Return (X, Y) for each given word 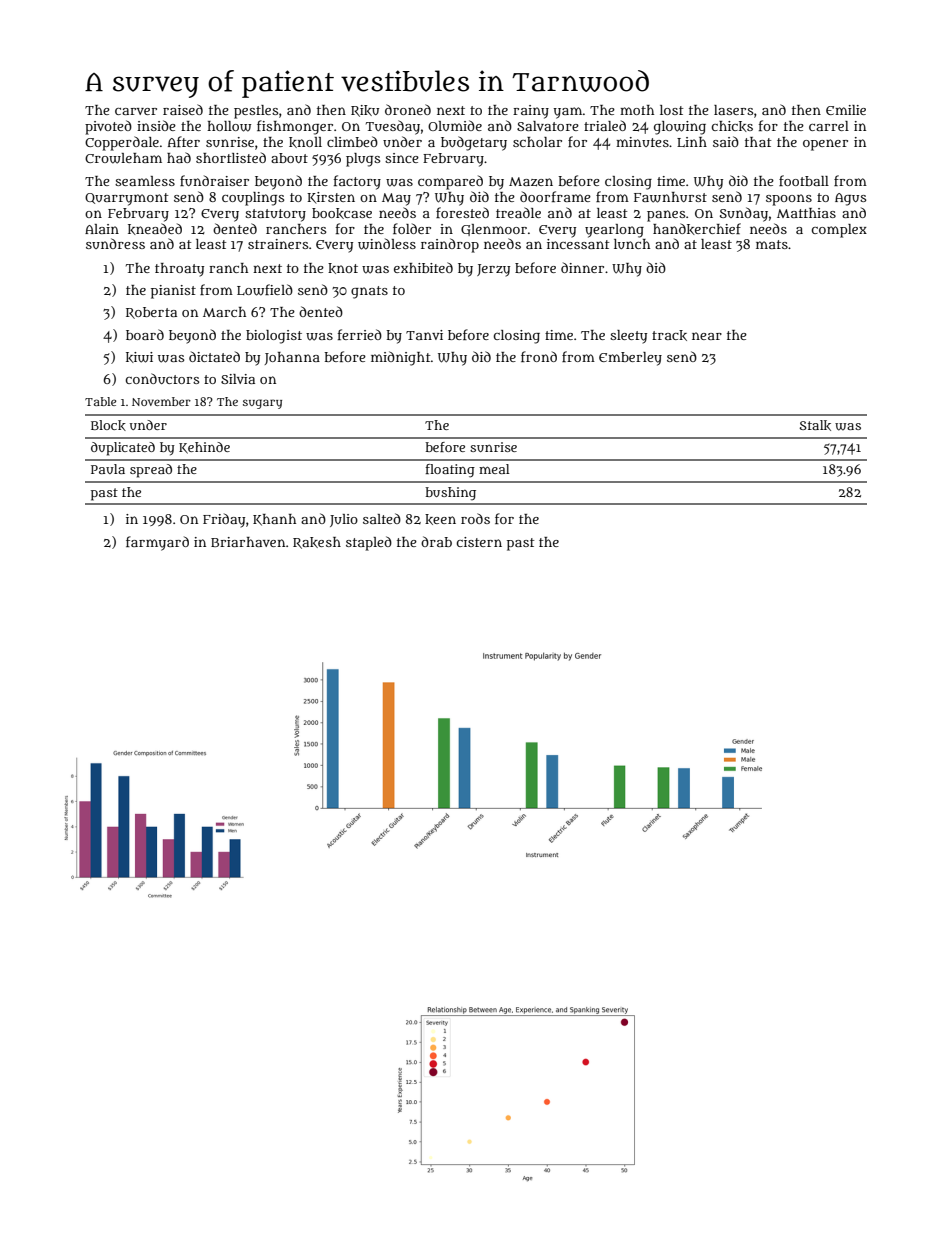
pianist (173, 292)
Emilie (846, 110)
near (707, 336)
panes (666, 216)
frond (539, 356)
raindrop (450, 245)
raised (183, 109)
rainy (531, 112)
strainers (278, 244)
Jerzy (493, 270)
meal (494, 469)
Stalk (815, 425)
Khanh (274, 520)
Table (100, 401)
